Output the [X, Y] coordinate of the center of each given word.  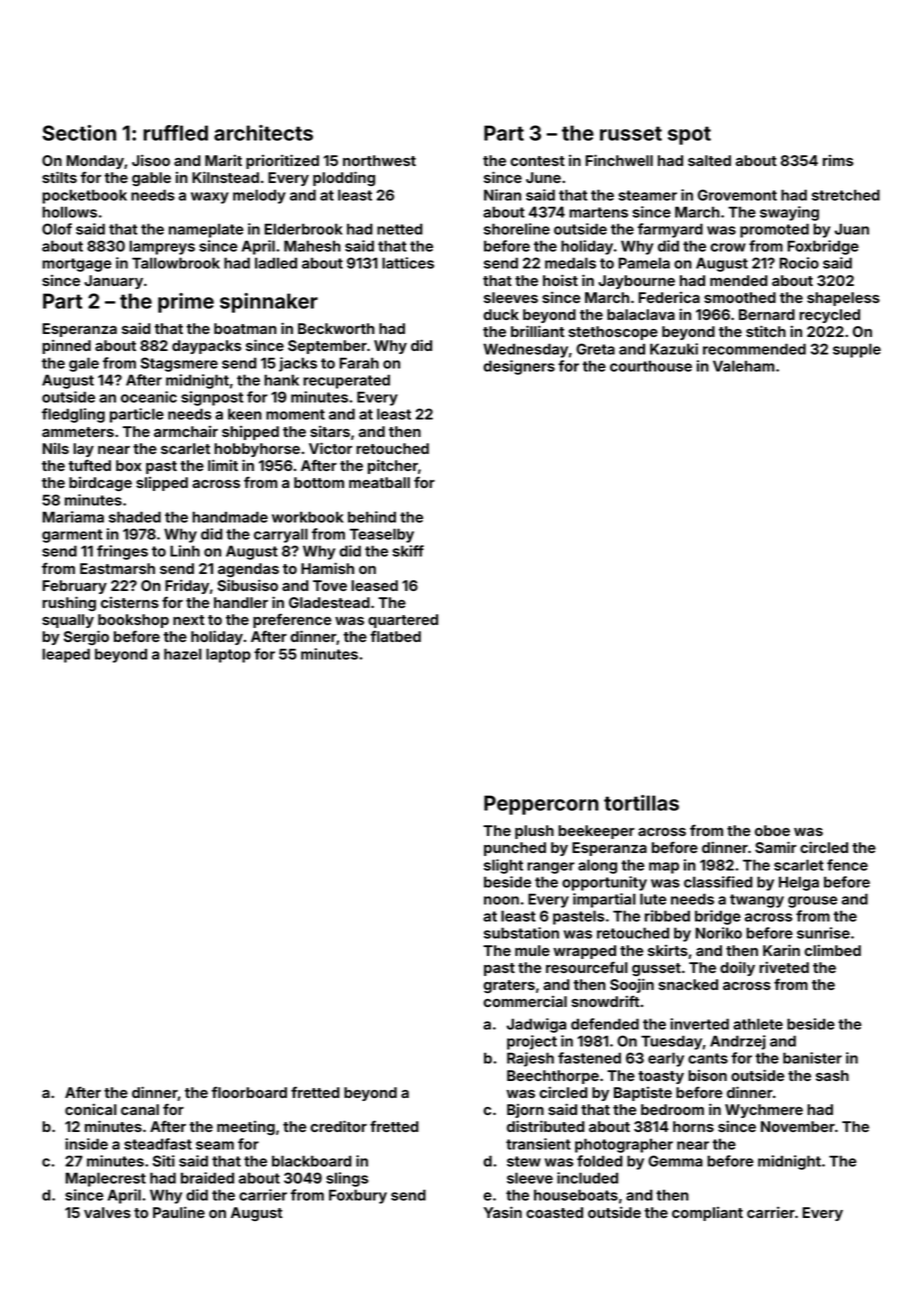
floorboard [249, 1092]
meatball [379, 482]
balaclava [641, 314]
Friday [187, 586]
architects [263, 133]
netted [400, 229]
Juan [852, 229]
